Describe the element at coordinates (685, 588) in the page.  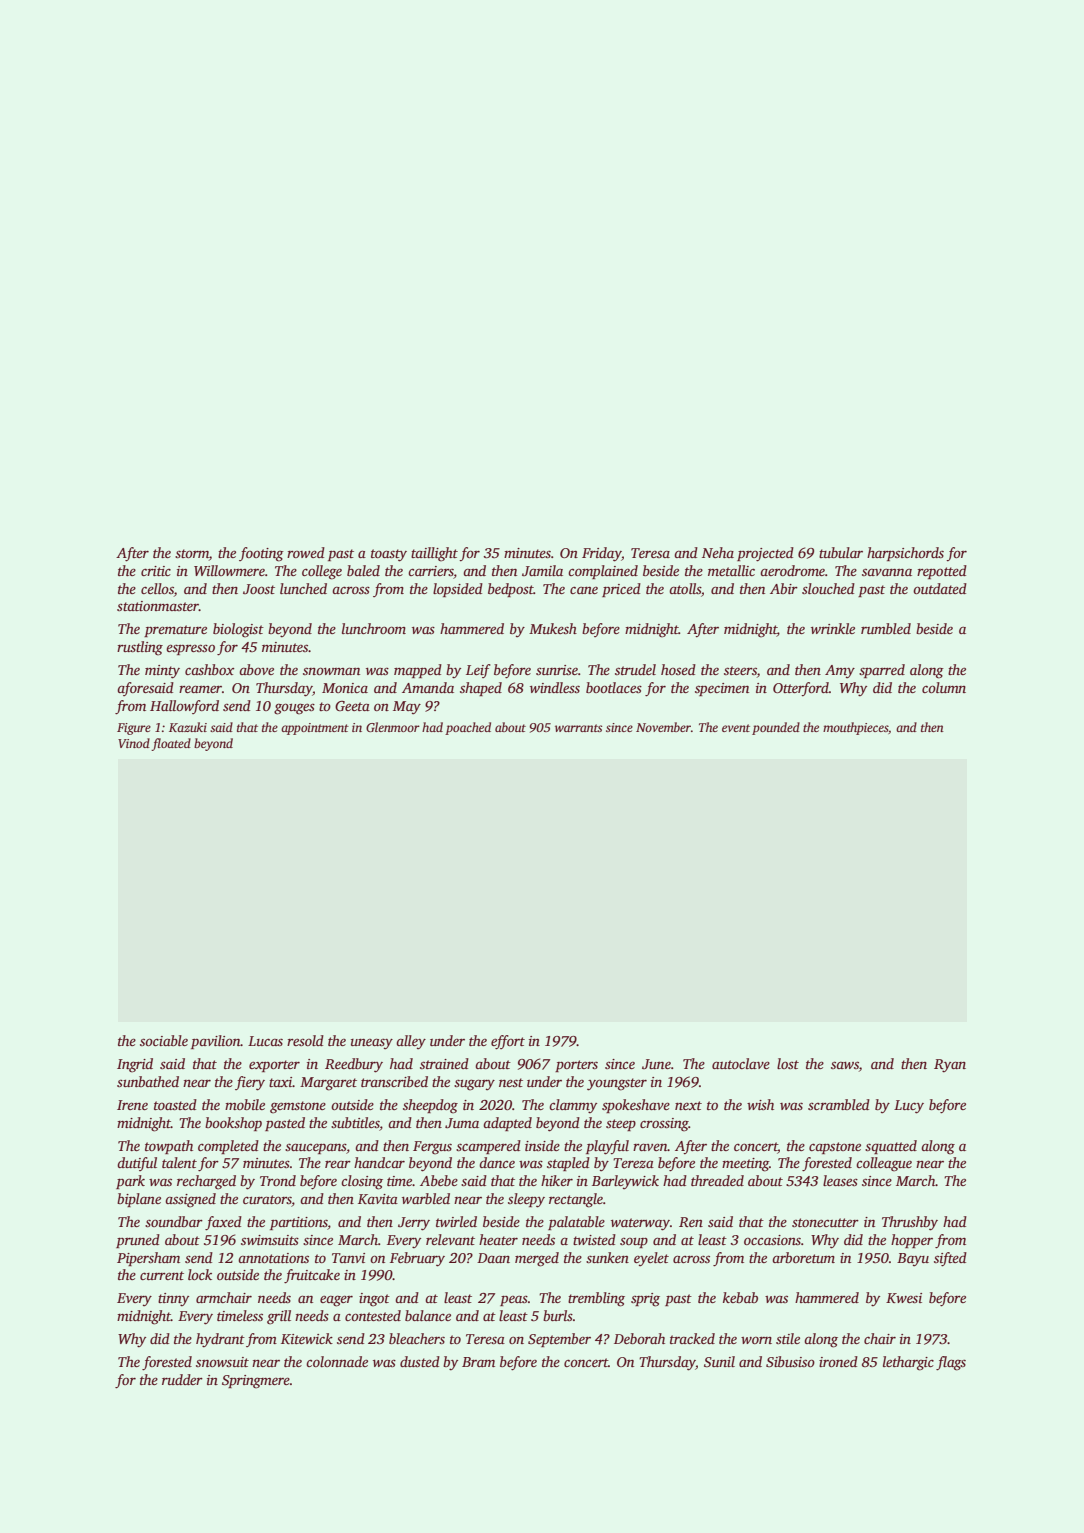
I see `atolls` at that location.
